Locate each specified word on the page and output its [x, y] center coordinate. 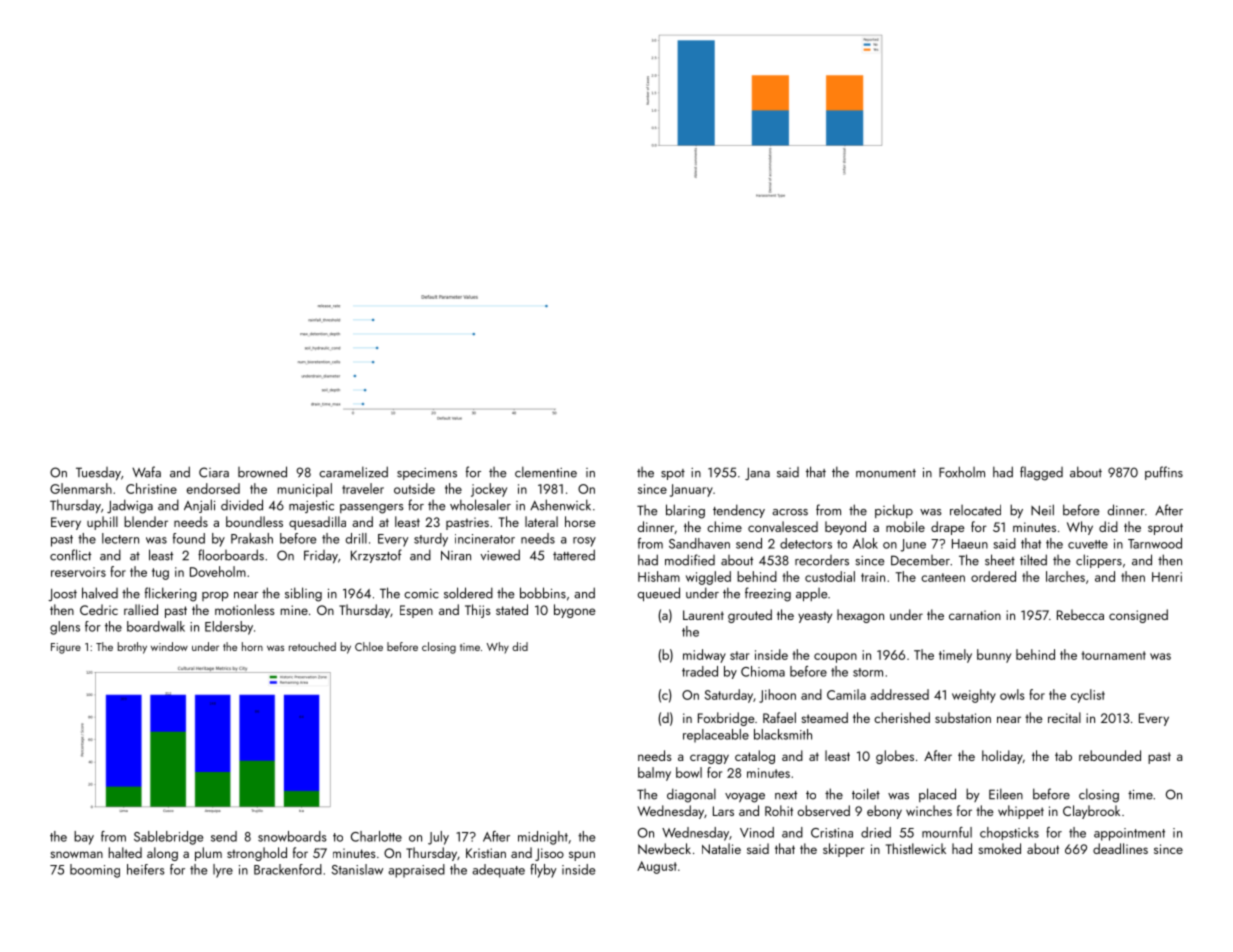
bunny [994, 656]
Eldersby [229, 628]
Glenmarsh [81, 488]
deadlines [1120, 848]
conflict [70, 555]
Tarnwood [1155, 543]
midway [704, 656]
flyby [543, 871]
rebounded [1110, 755]
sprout [1165, 529]
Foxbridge [726, 719]
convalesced [783, 526]
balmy [654, 774]
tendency [739, 511]
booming [95, 871]
